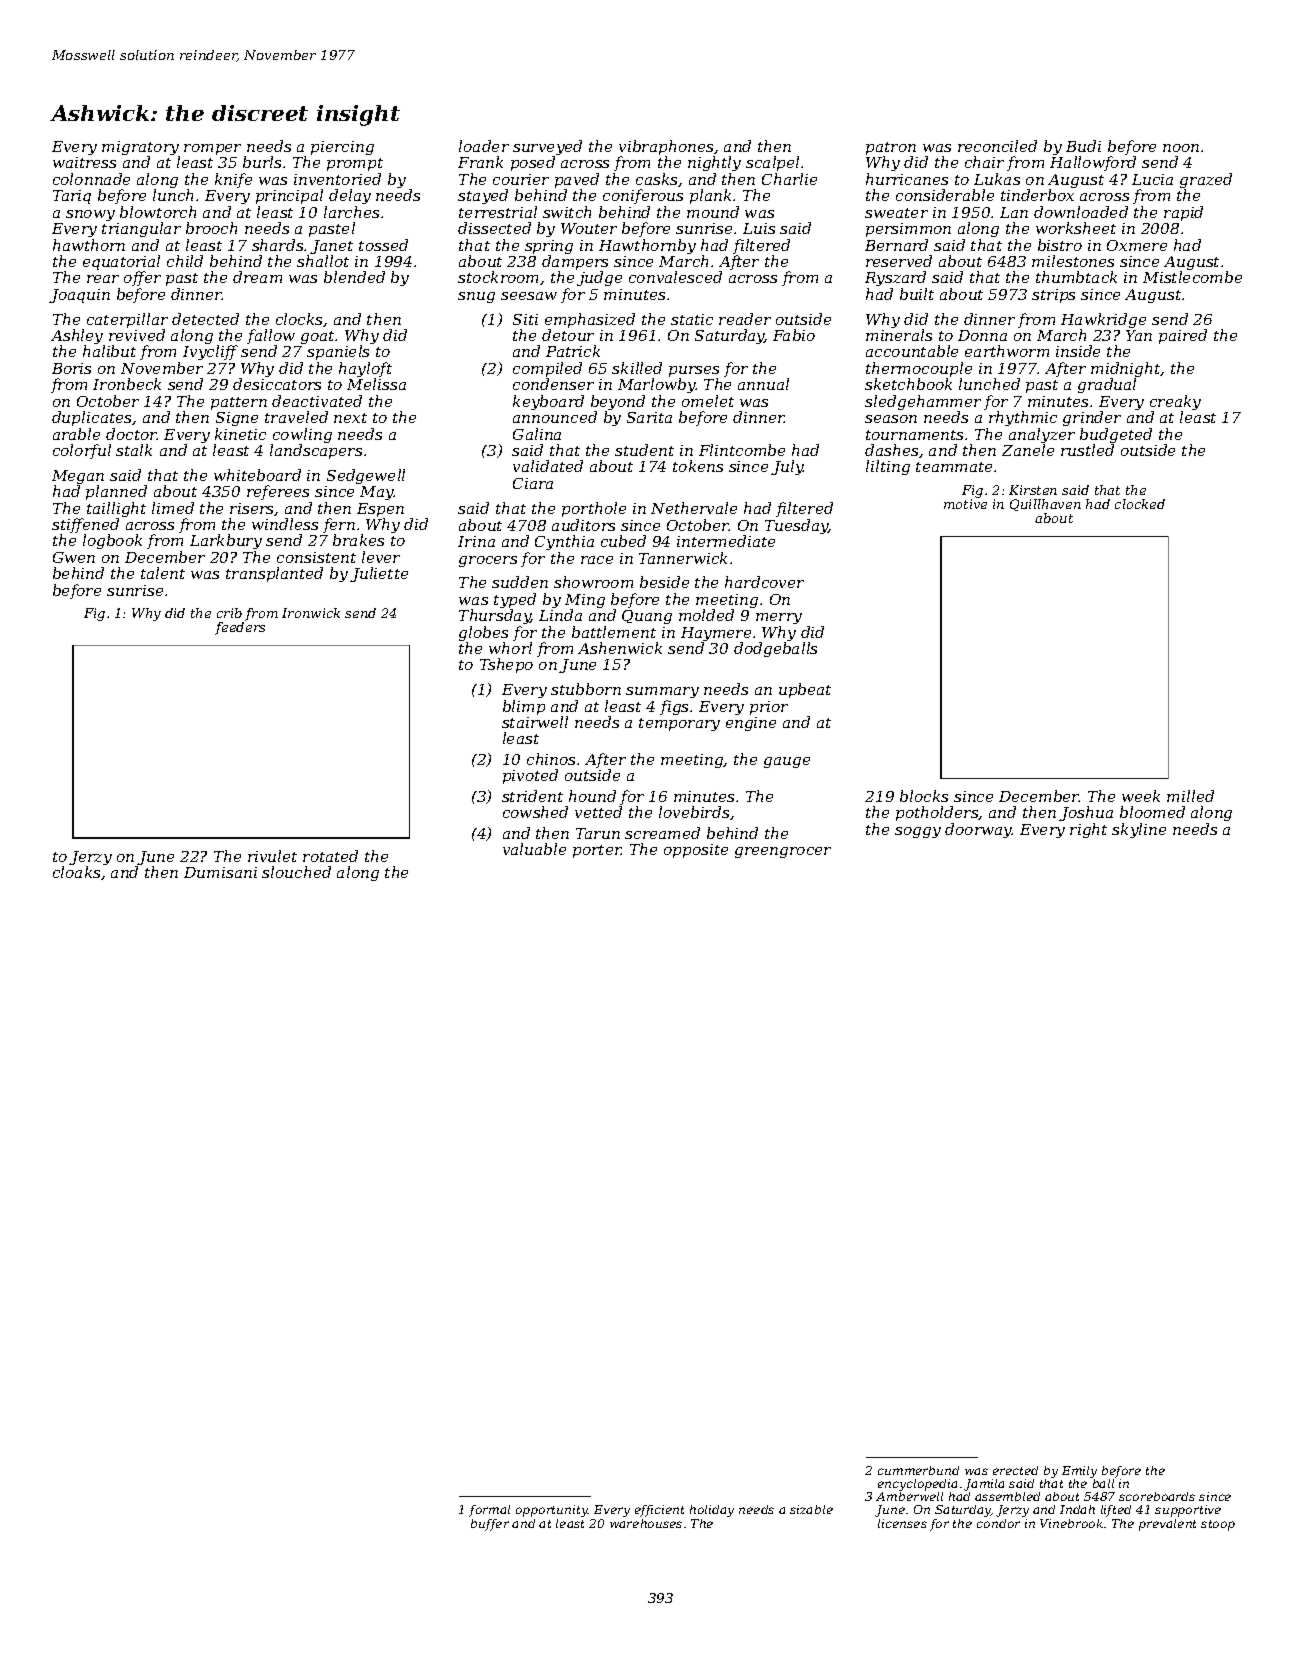 The height and width of the page is (1678, 1296). I want to click on summary, so click(662, 692).
